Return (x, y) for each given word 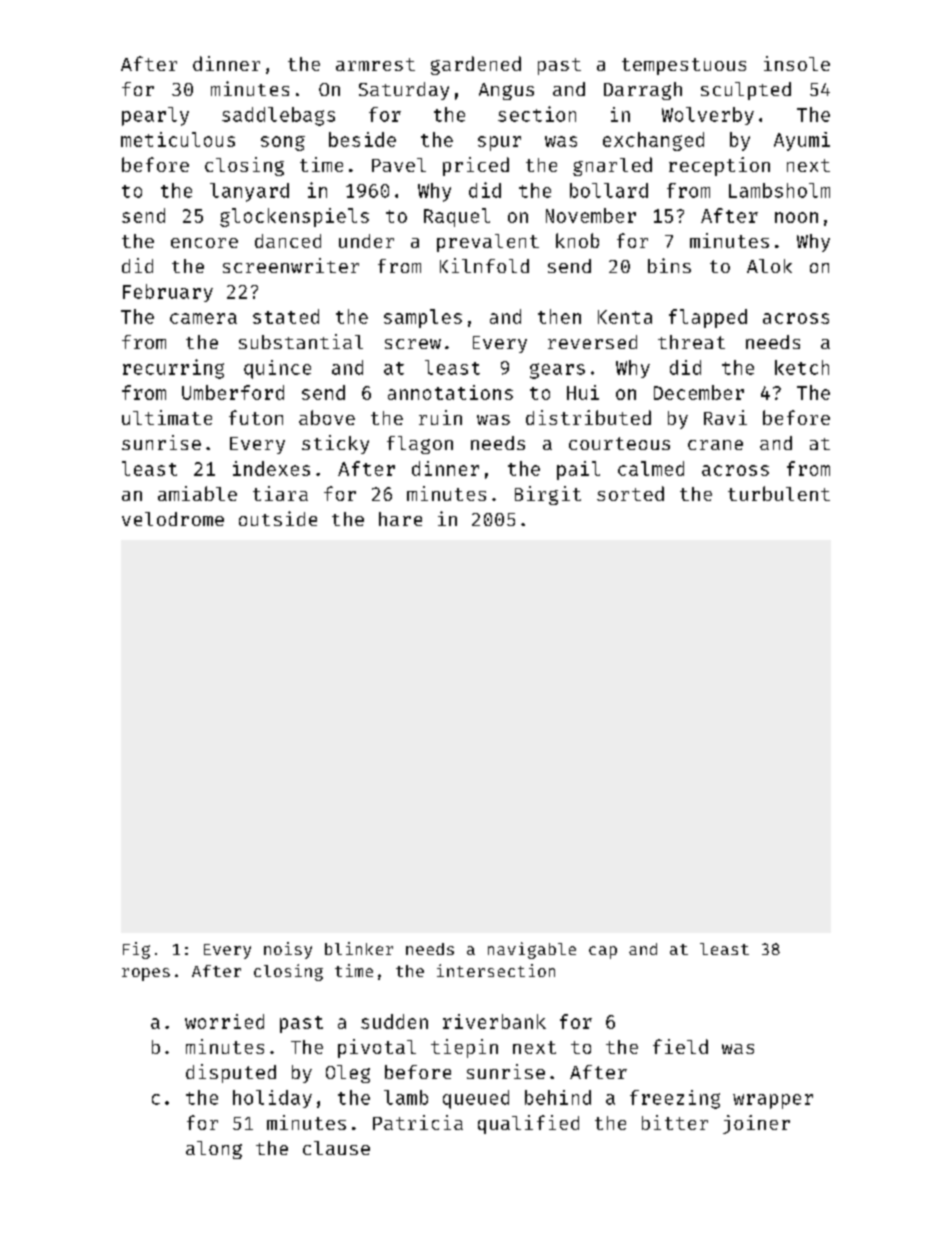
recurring (173, 369)
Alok (769, 266)
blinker (359, 948)
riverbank (494, 1021)
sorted (630, 493)
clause (336, 1148)
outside (278, 518)
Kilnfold (484, 265)
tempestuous (684, 66)
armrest (375, 64)
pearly (155, 116)
